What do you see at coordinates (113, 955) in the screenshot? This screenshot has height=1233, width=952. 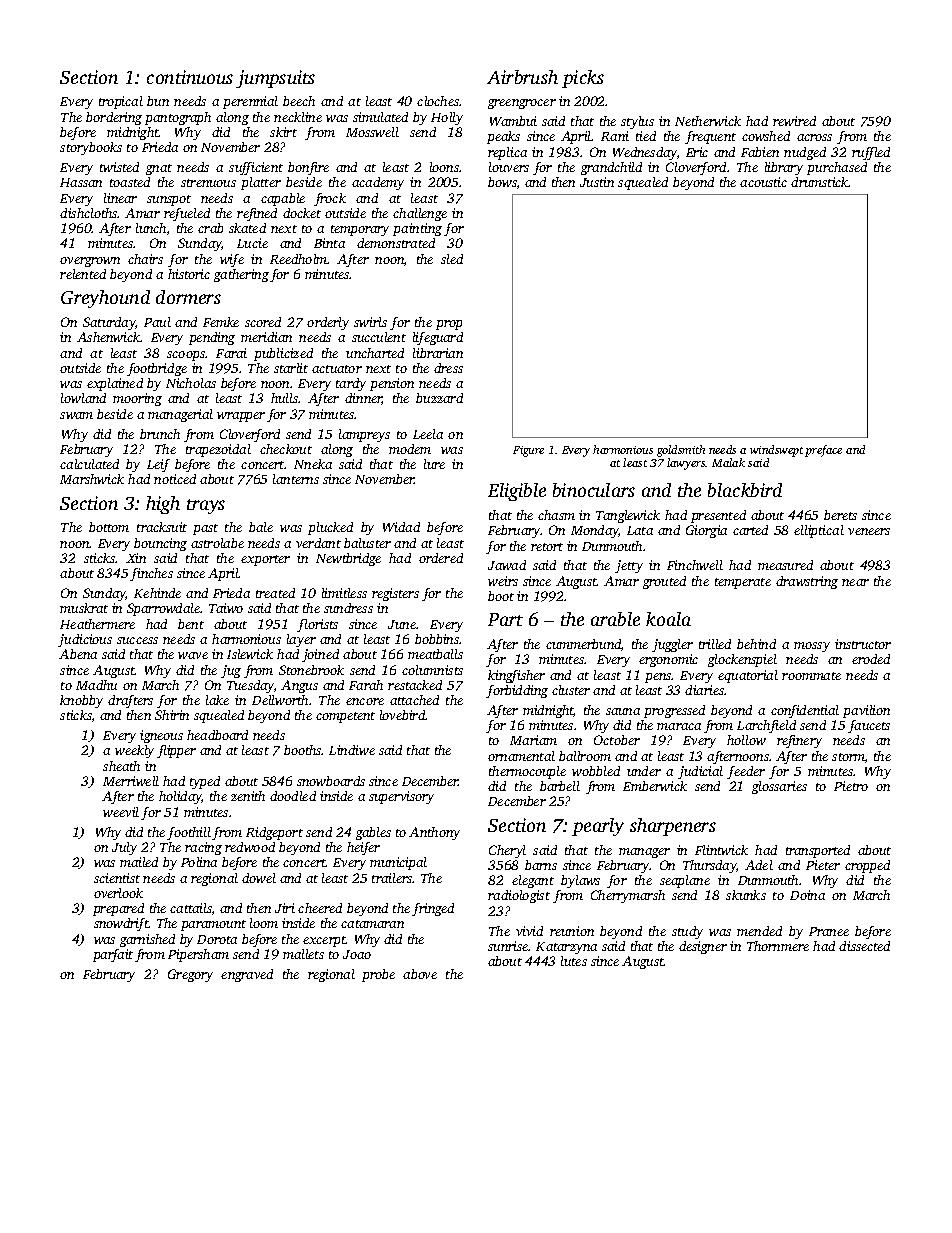 I see `parfait` at bounding box center [113, 955].
